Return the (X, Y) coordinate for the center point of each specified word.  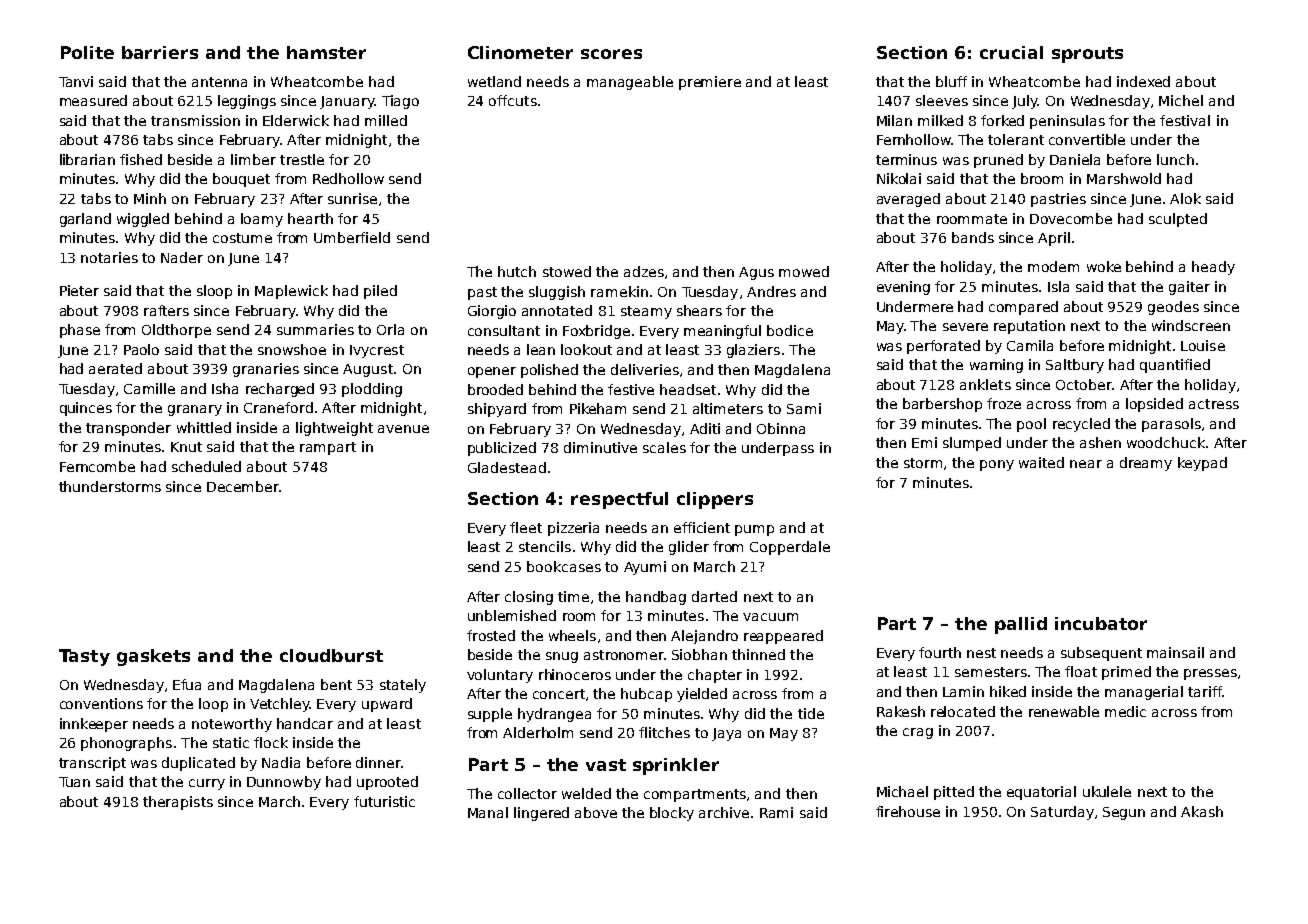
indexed (1143, 81)
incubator (1101, 623)
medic (1125, 711)
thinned (758, 654)
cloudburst (331, 655)
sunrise (352, 198)
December (243, 486)
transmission (195, 120)
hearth (310, 218)
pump (754, 530)
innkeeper (94, 725)
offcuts (513, 100)
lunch (1175, 159)
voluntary (500, 676)
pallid (1021, 625)
